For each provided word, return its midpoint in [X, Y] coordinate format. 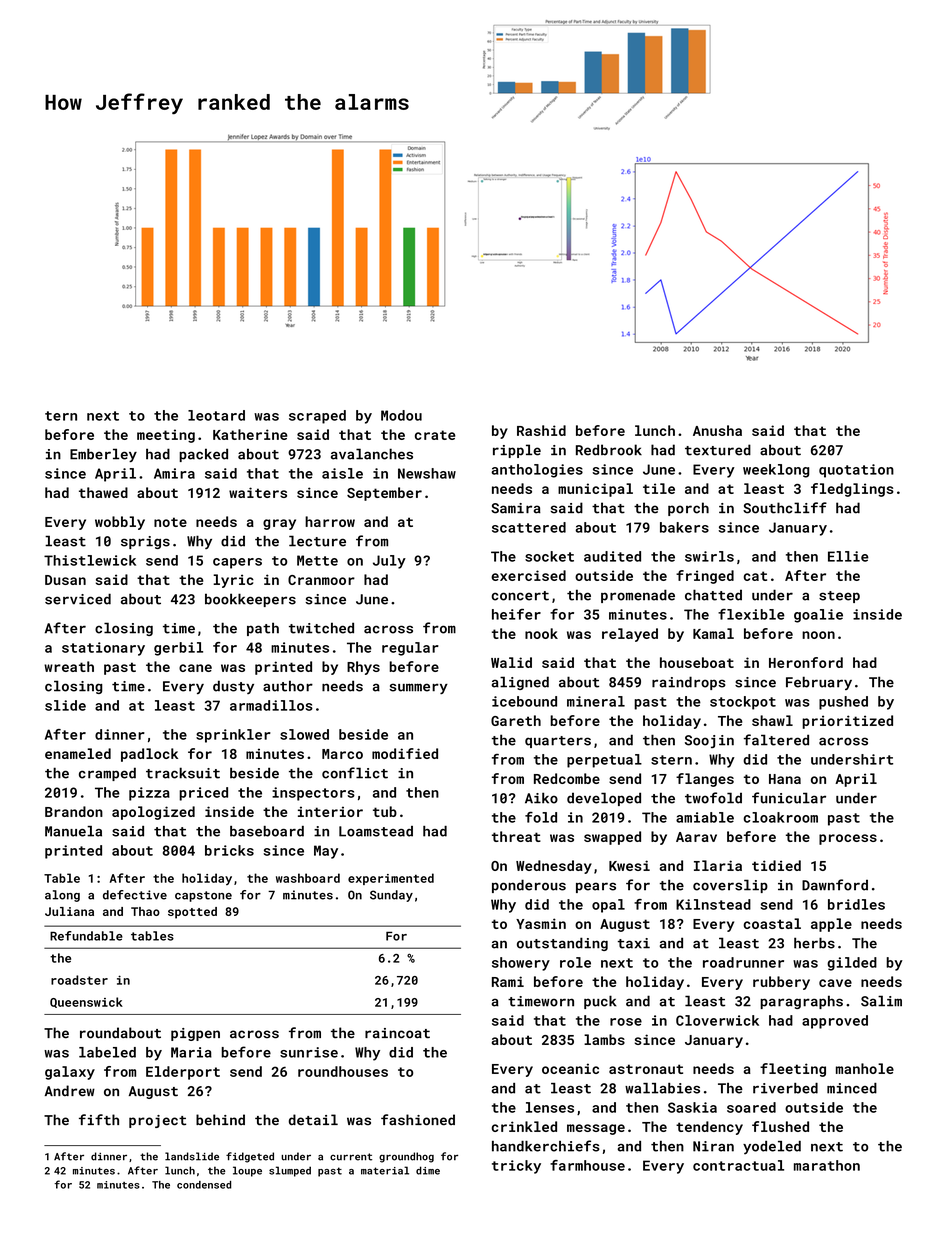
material [385, 1170]
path [263, 629]
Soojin [709, 741]
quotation [856, 471]
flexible [751, 614]
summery [418, 688]
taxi [634, 943]
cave [835, 983]
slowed [304, 734]
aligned [520, 683]
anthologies [537, 471]
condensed [204, 1185]
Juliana [69, 911]
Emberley [103, 455]
